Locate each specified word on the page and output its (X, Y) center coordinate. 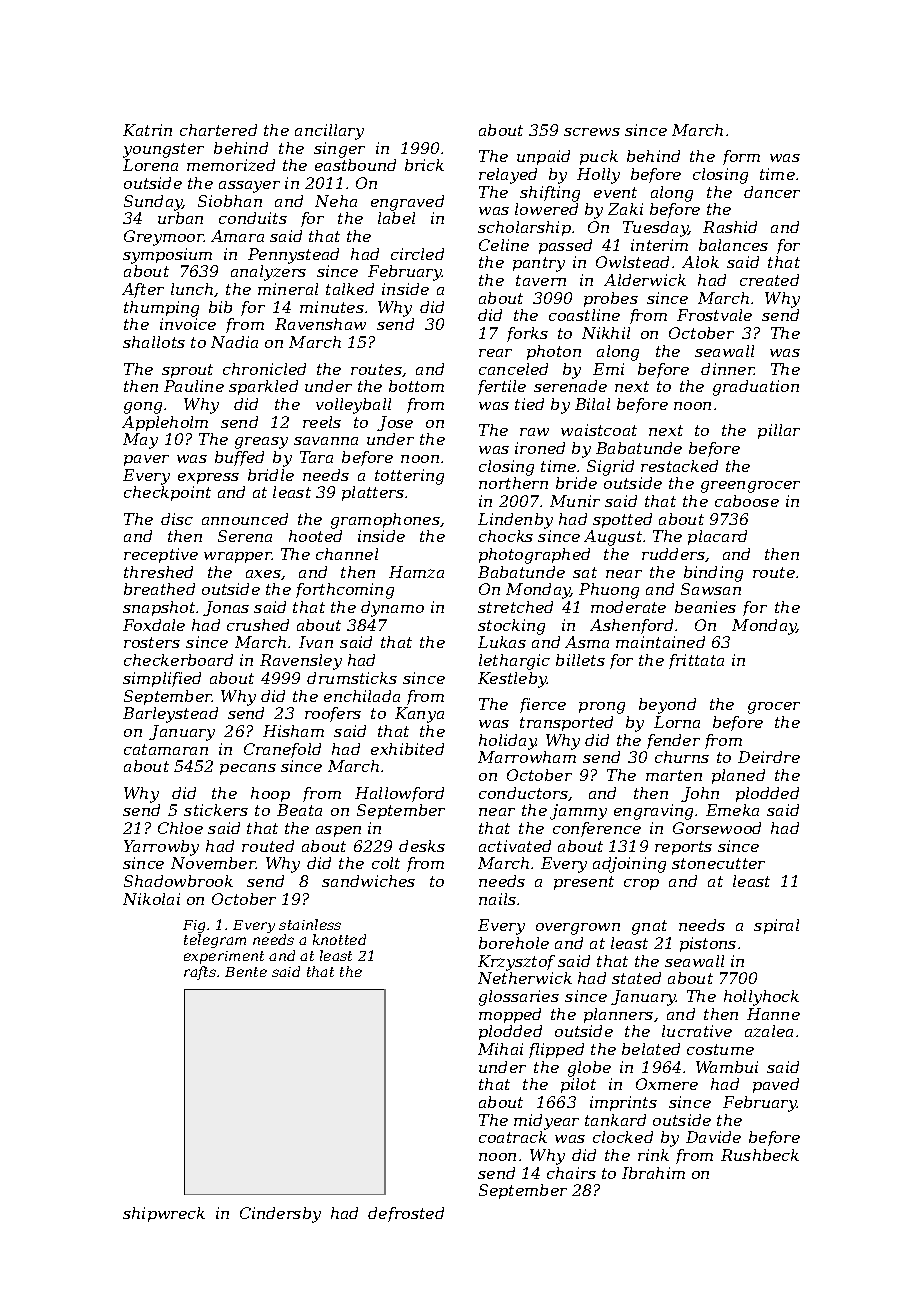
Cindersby (280, 1215)
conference (597, 829)
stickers (216, 810)
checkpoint (167, 493)
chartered (218, 130)
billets (580, 660)
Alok (700, 262)
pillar (779, 431)
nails (497, 899)
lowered (546, 209)
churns (682, 757)
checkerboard (178, 660)
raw (534, 432)
